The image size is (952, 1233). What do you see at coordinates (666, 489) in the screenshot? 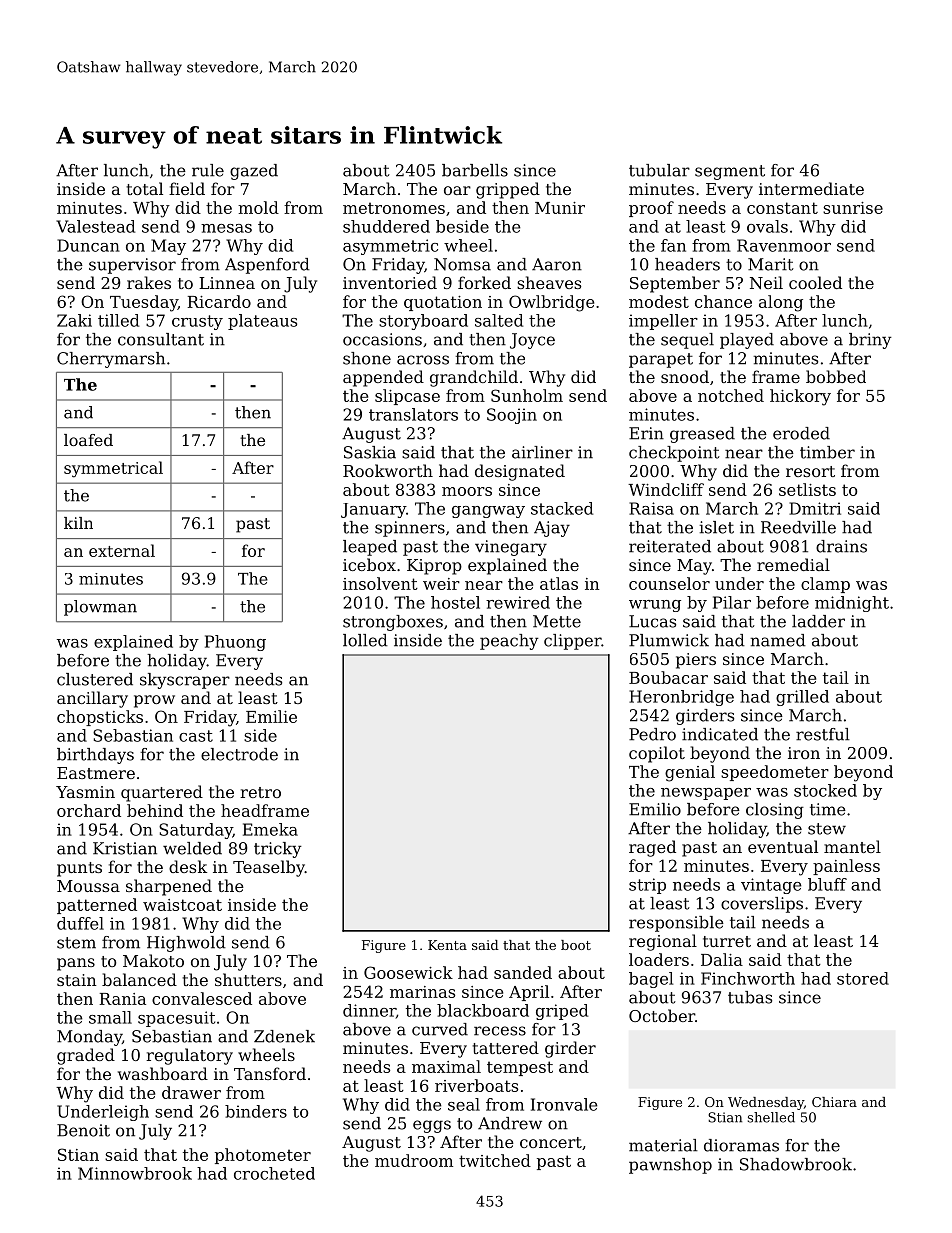
I see `Windcliff` at bounding box center [666, 489].
